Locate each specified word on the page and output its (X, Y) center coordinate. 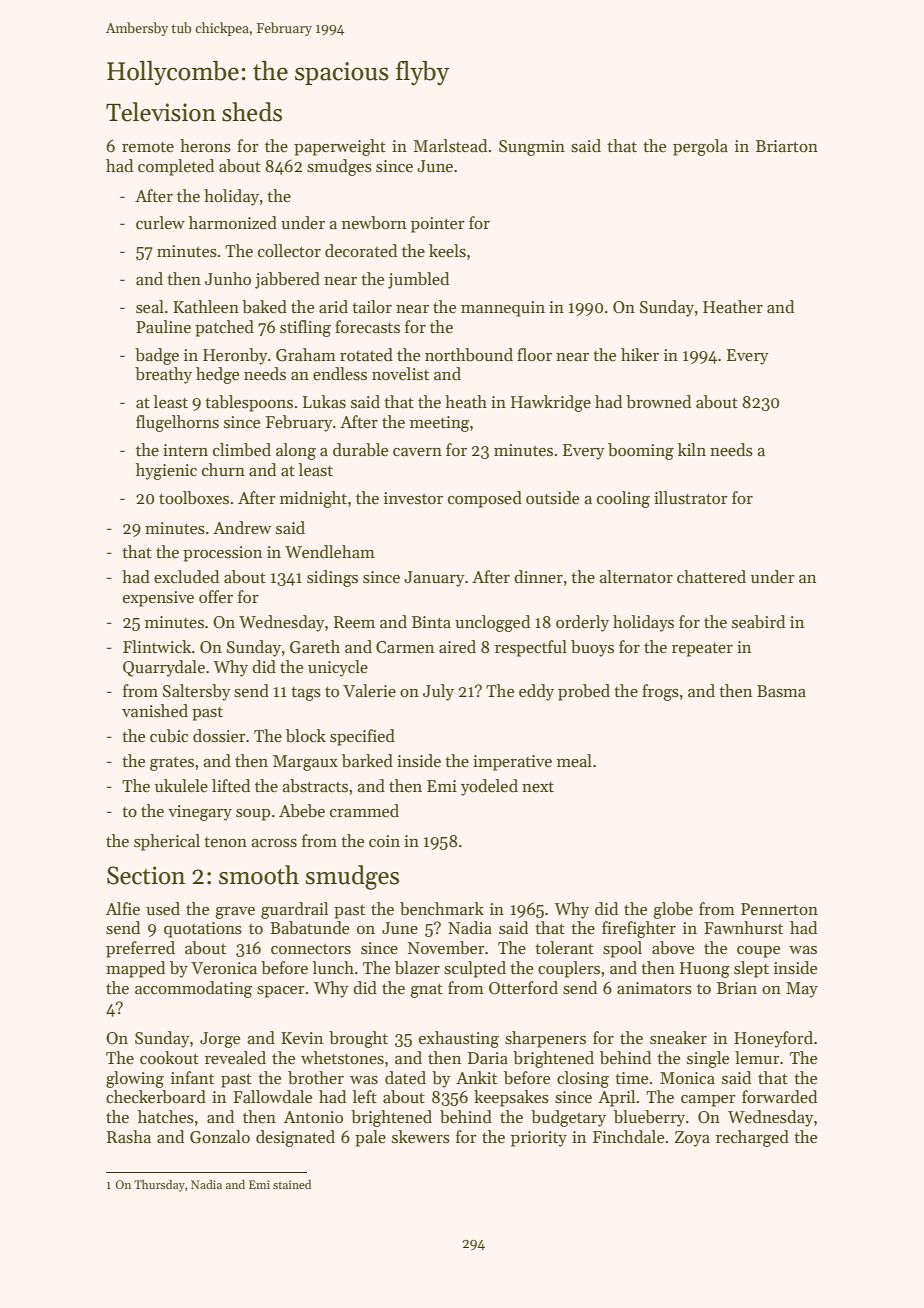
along (296, 451)
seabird (758, 622)
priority (539, 1139)
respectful (531, 648)
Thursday (159, 1186)
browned (658, 402)
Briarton (787, 146)
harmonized (233, 223)
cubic (169, 736)
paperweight (340, 147)
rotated (366, 355)
